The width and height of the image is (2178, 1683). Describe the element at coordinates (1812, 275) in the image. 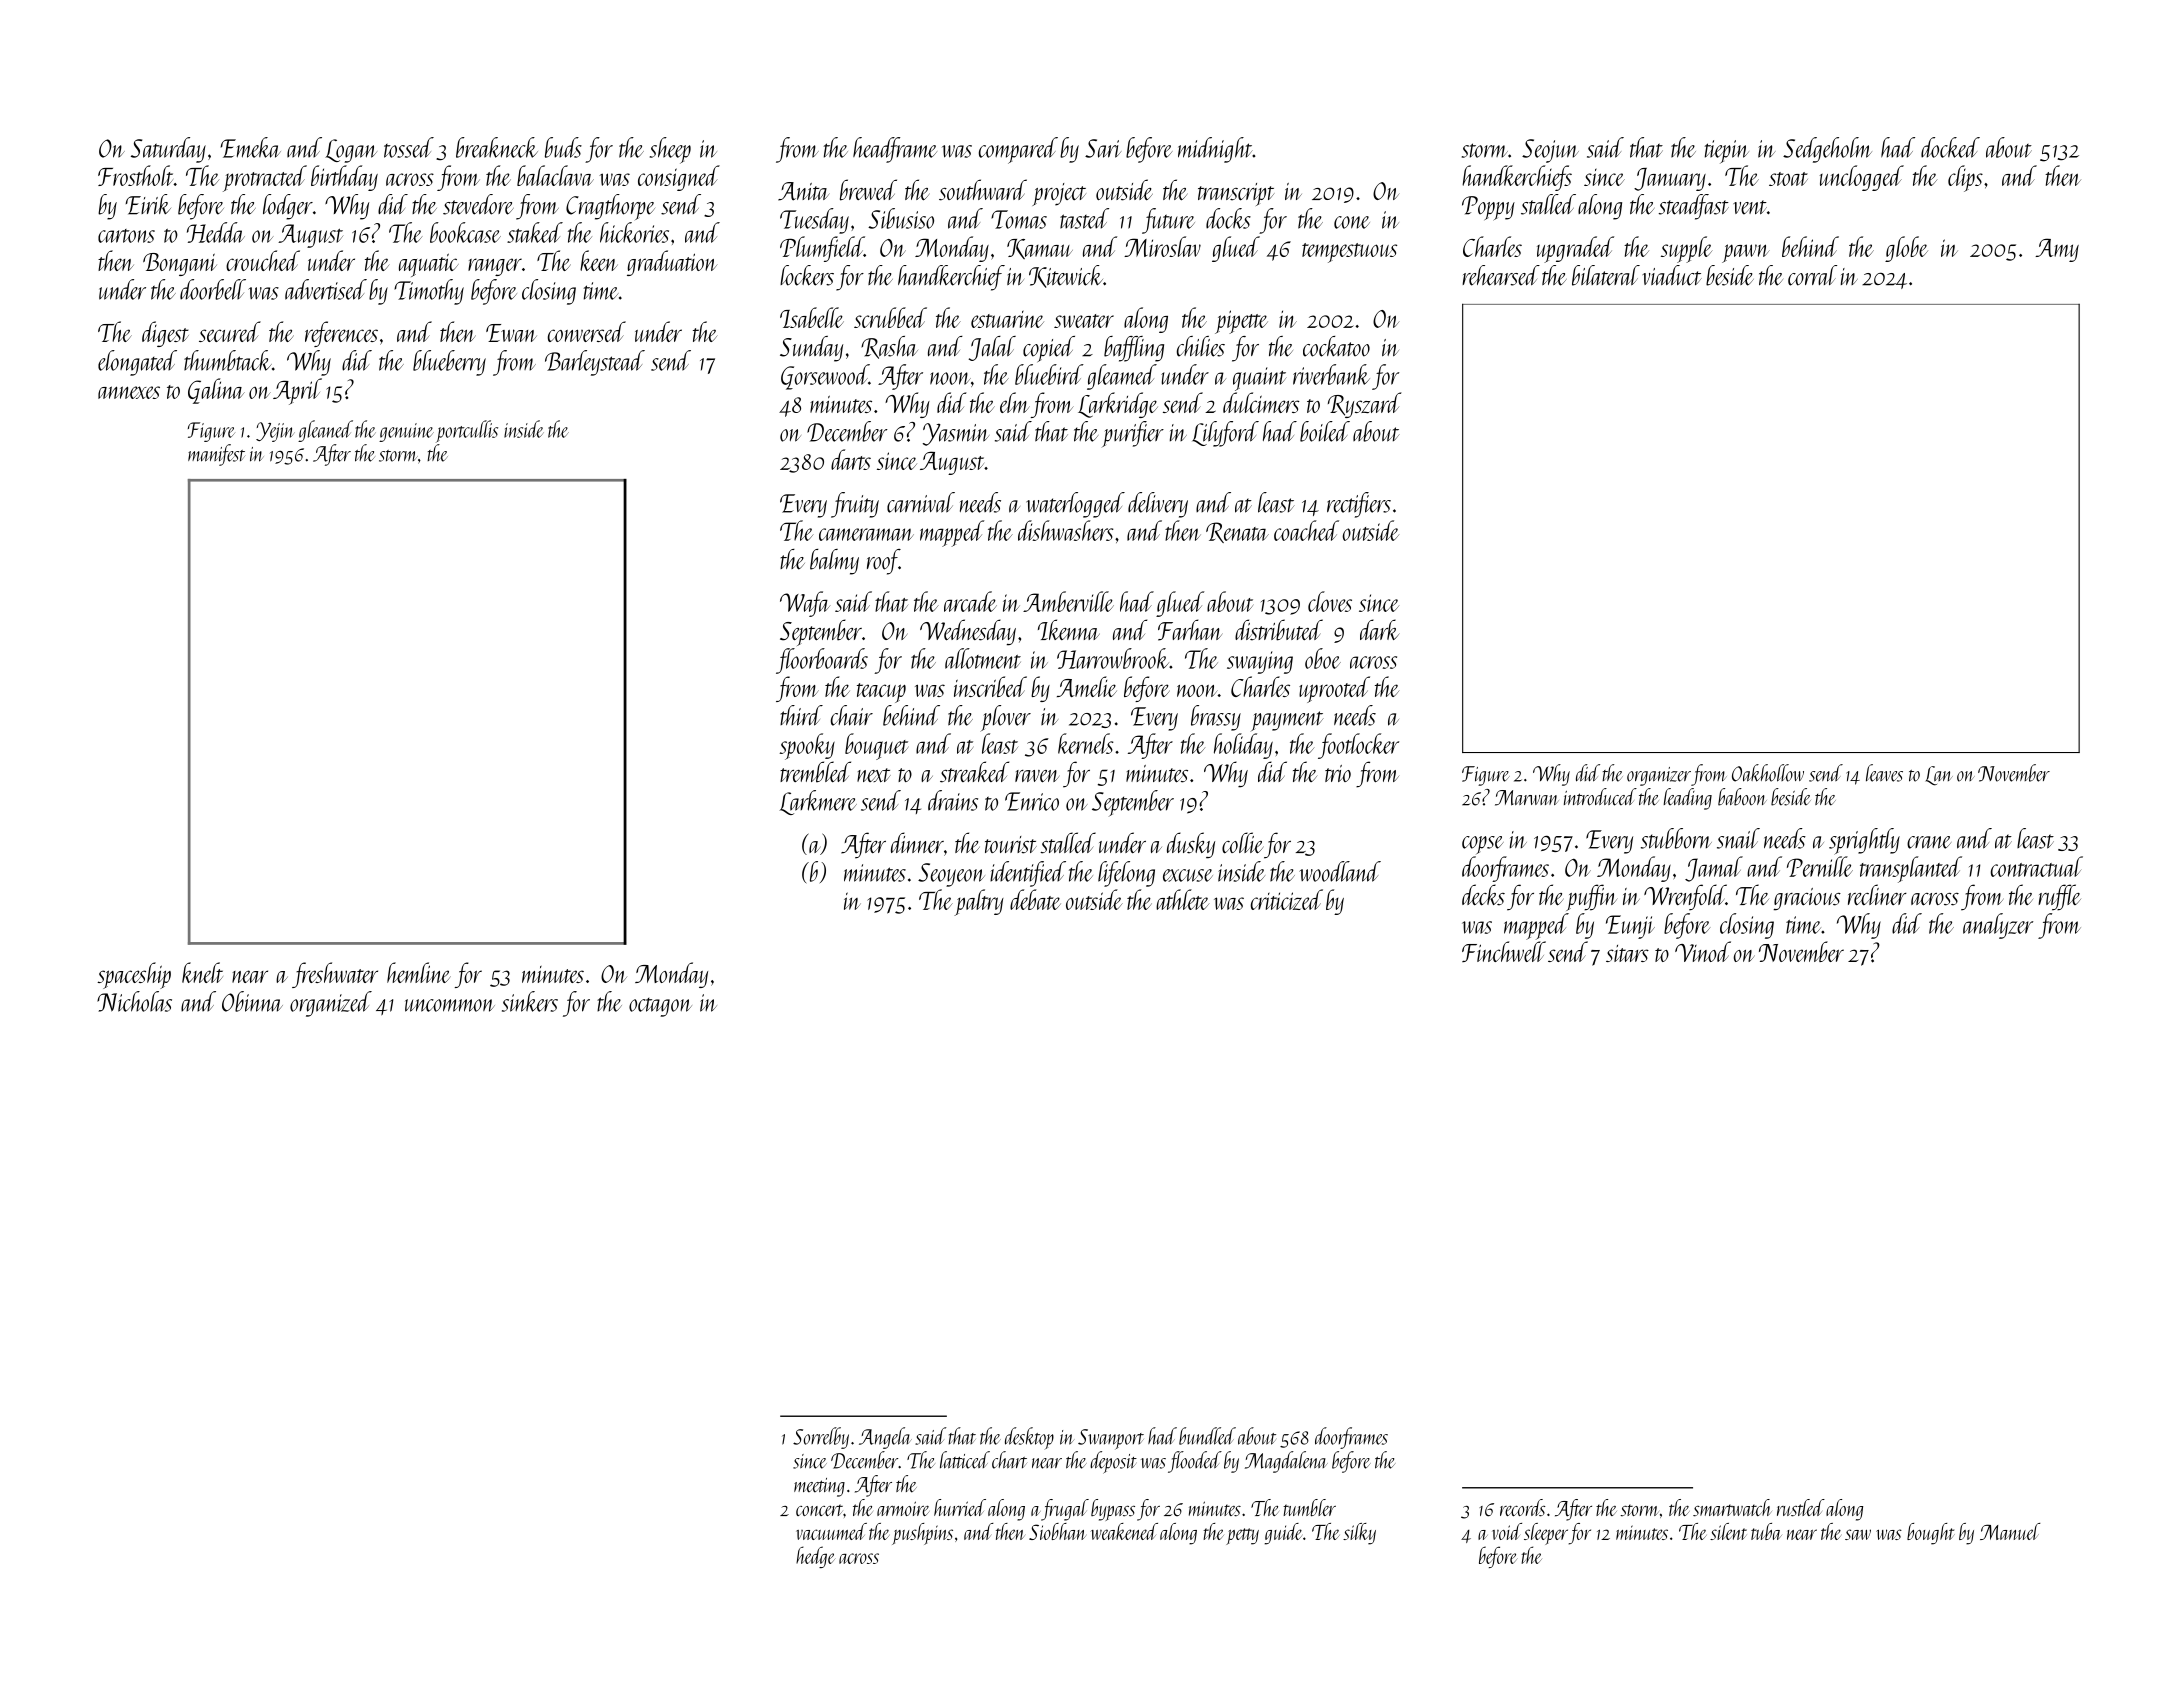

I see `corral` at that location.
